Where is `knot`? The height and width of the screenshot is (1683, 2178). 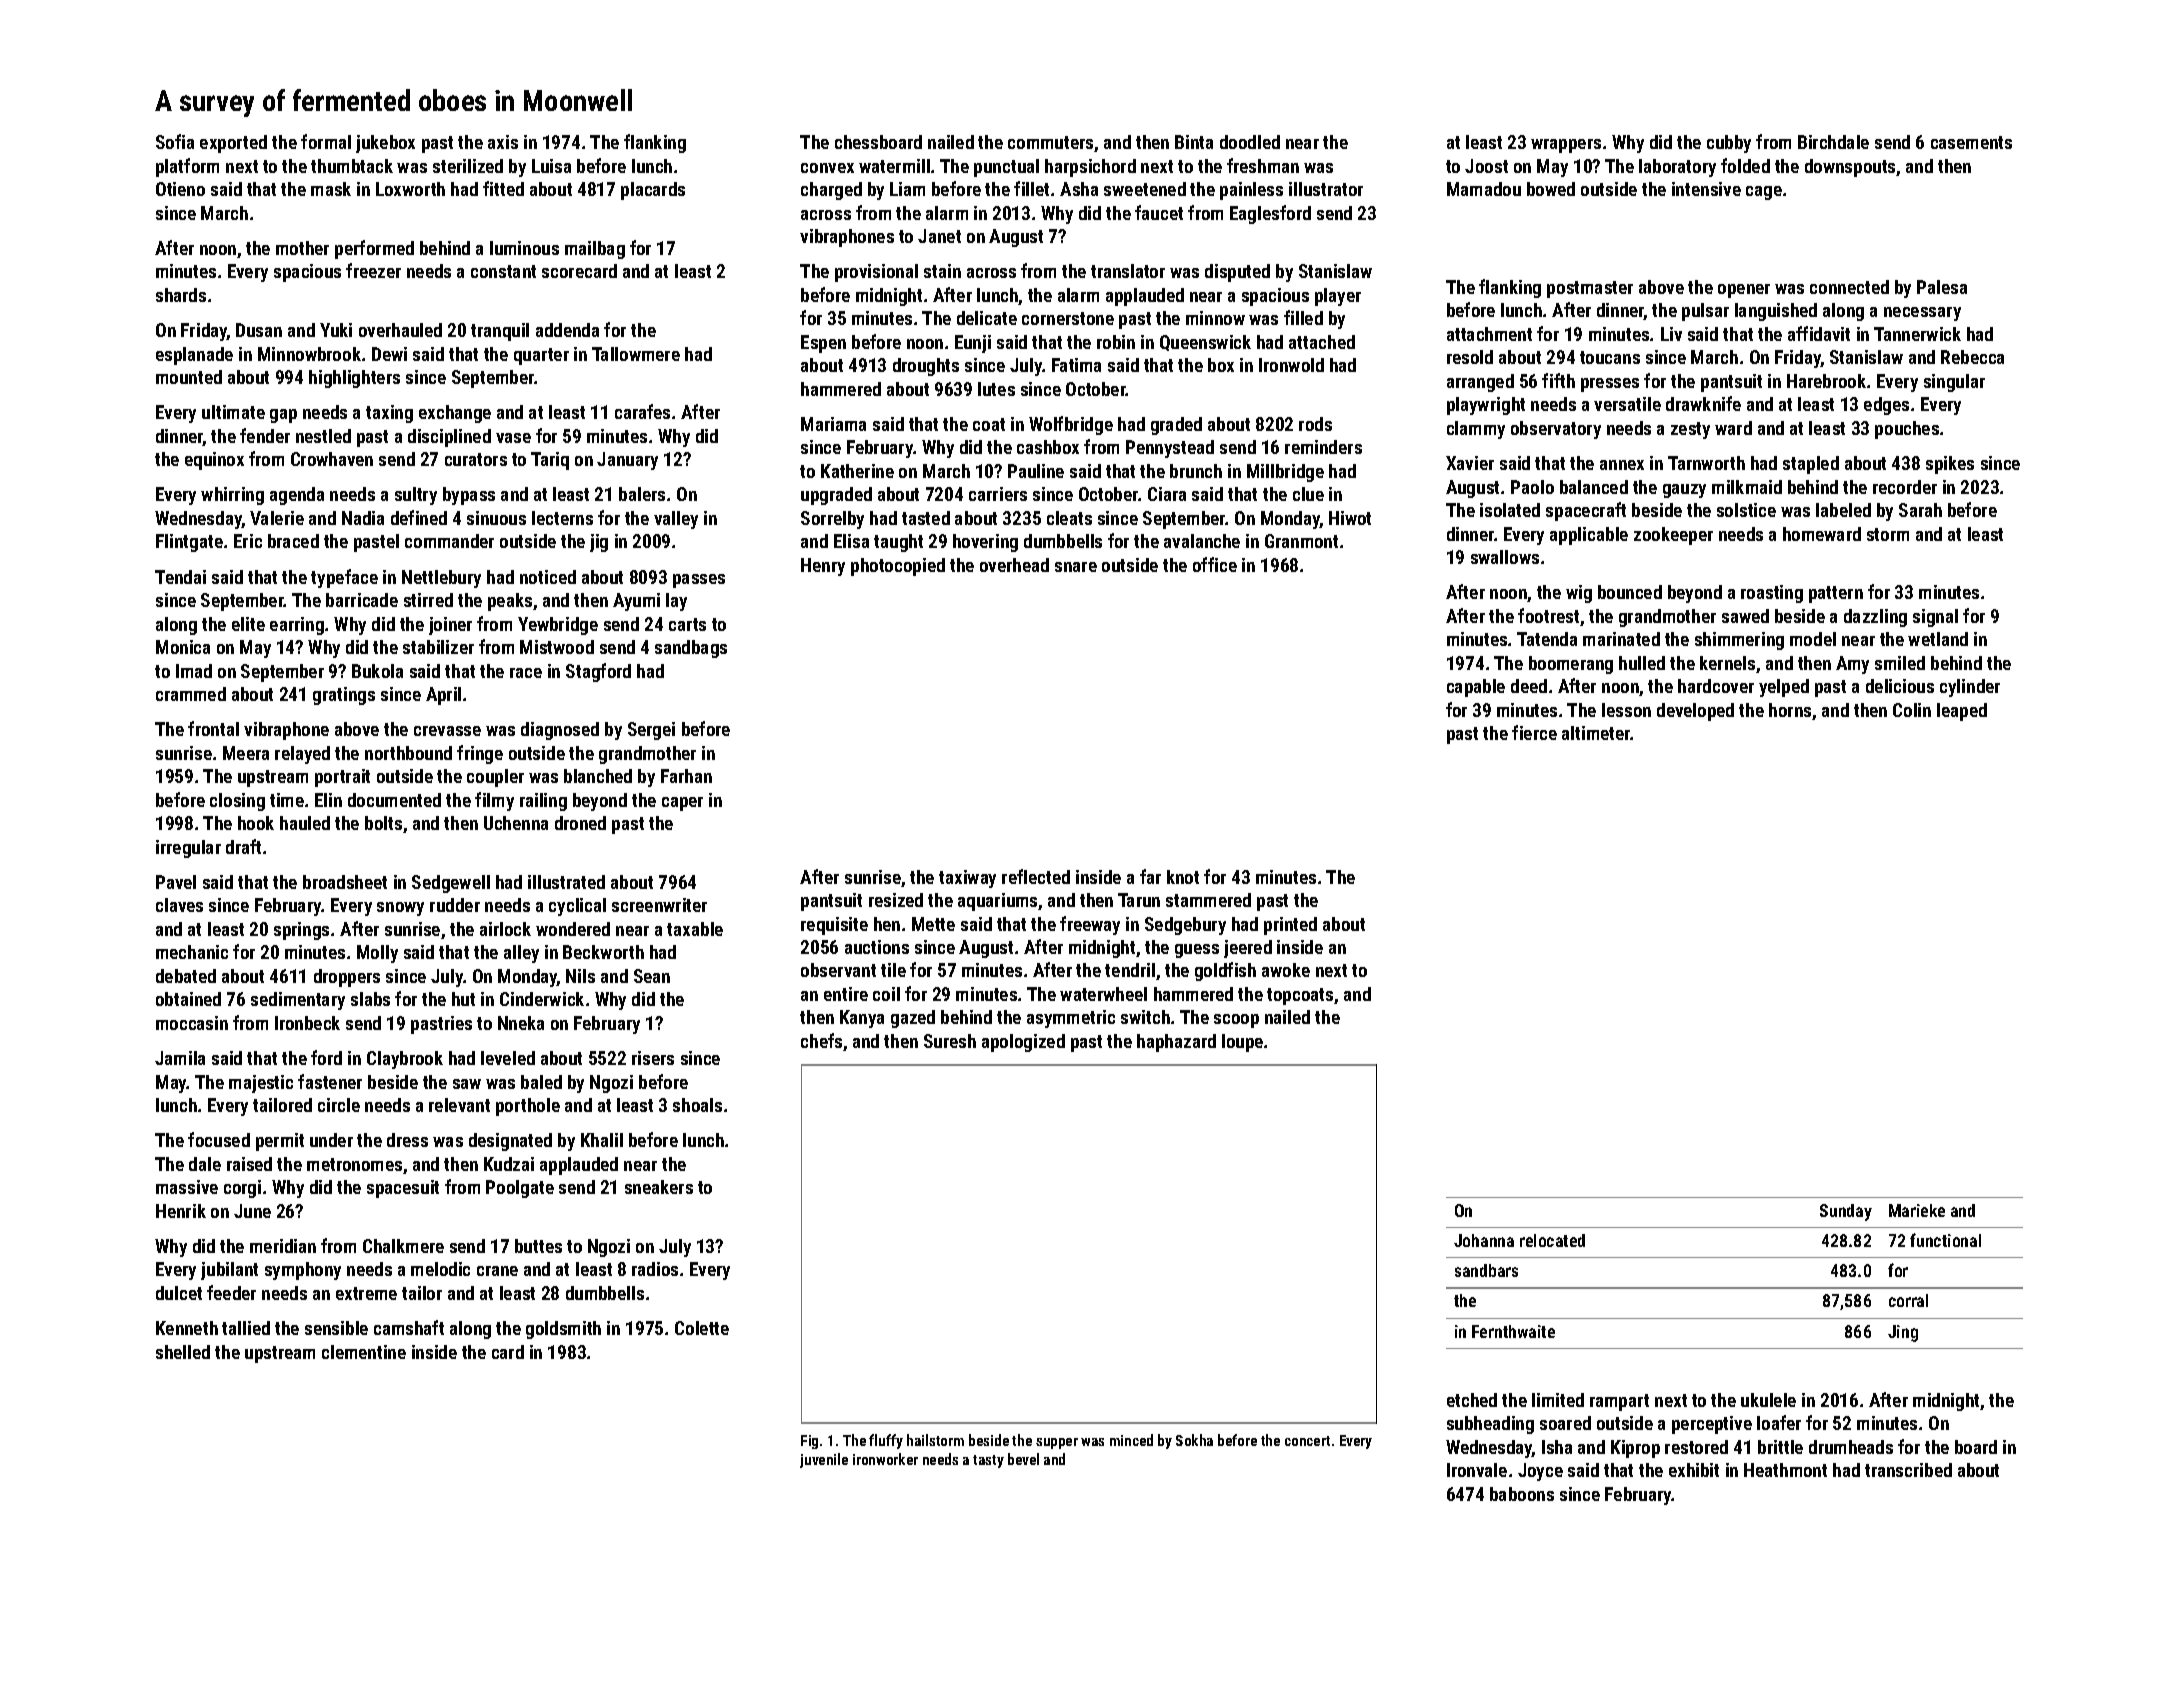 knot is located at coordinates (1183, 877).
